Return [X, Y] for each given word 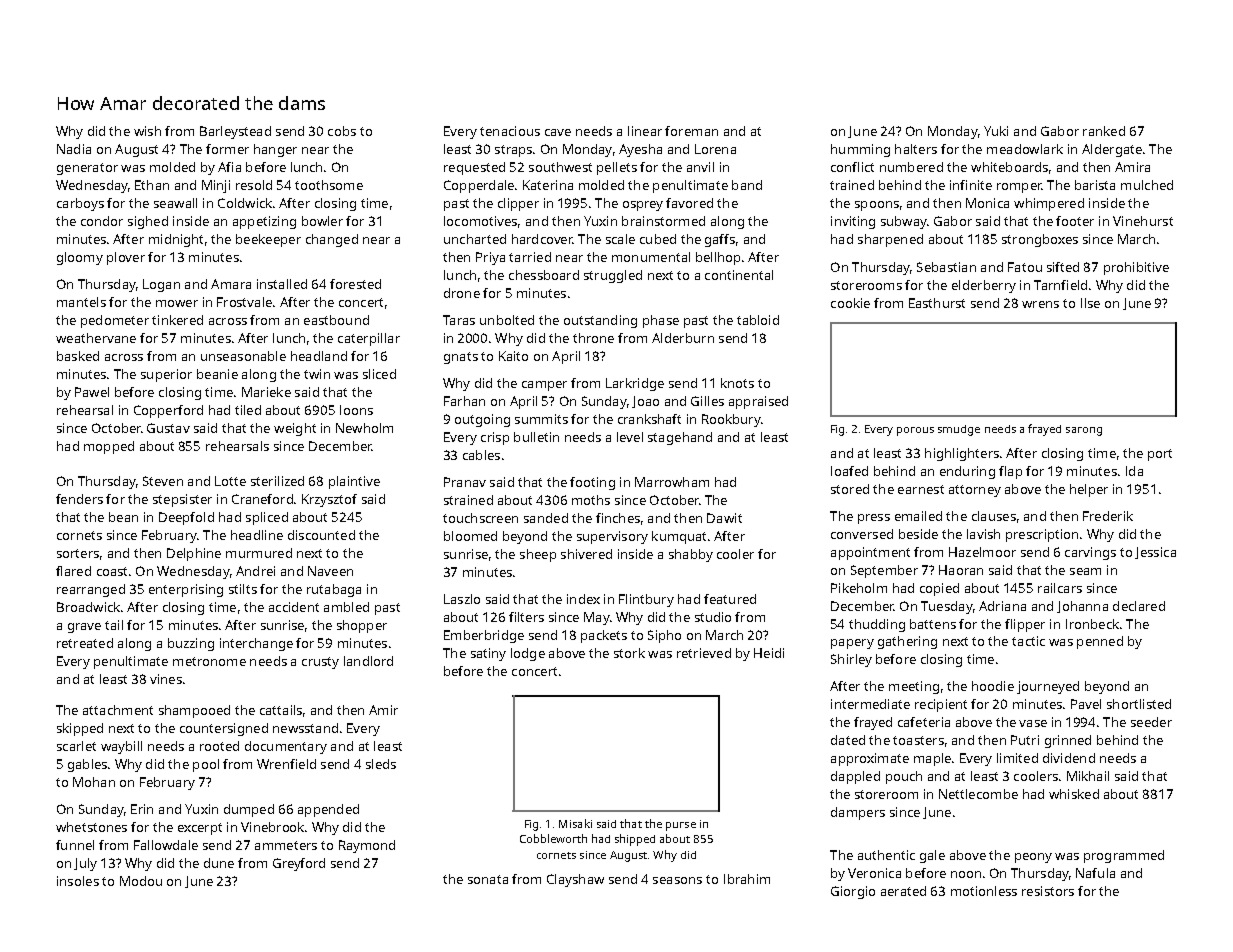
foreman [691, 131]
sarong [1084, 431]
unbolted [507, 320]
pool [206, 765]
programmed [1124, 856]
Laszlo [462, 599]
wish [147, 131]
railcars [1060, 588]
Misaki [575, 823]
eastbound [336, 320]
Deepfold [186, 518]
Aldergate [1112, 150]
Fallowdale [166, 845]
